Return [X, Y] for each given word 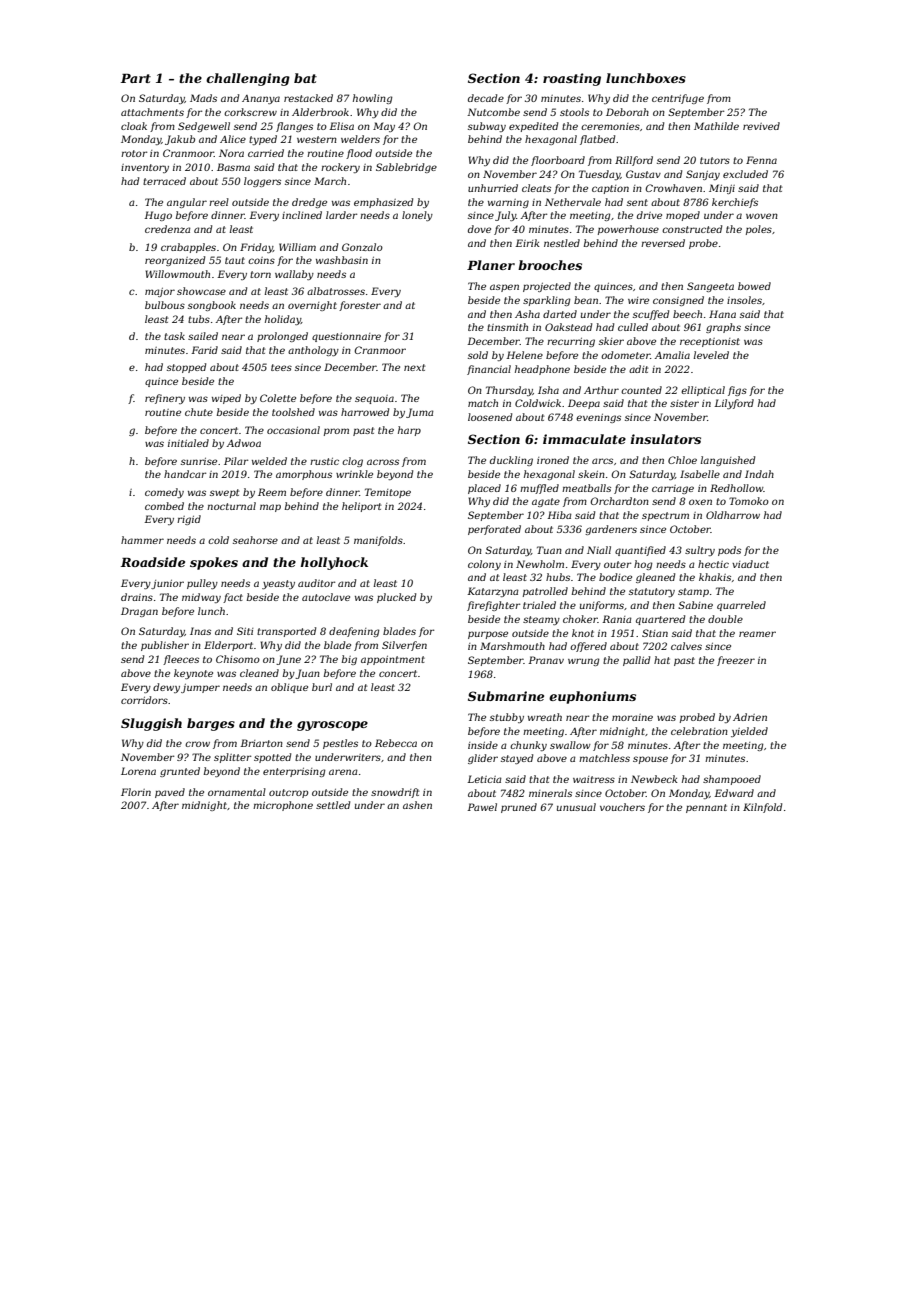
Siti [245, 631]
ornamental [237, 792]
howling [373, 99]
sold [478, 355]
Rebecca [396, 743]
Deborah [627, 112]
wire [638, 300]
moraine [632, 717]
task [174, 336]
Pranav [546, 660]
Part [136, 78]
